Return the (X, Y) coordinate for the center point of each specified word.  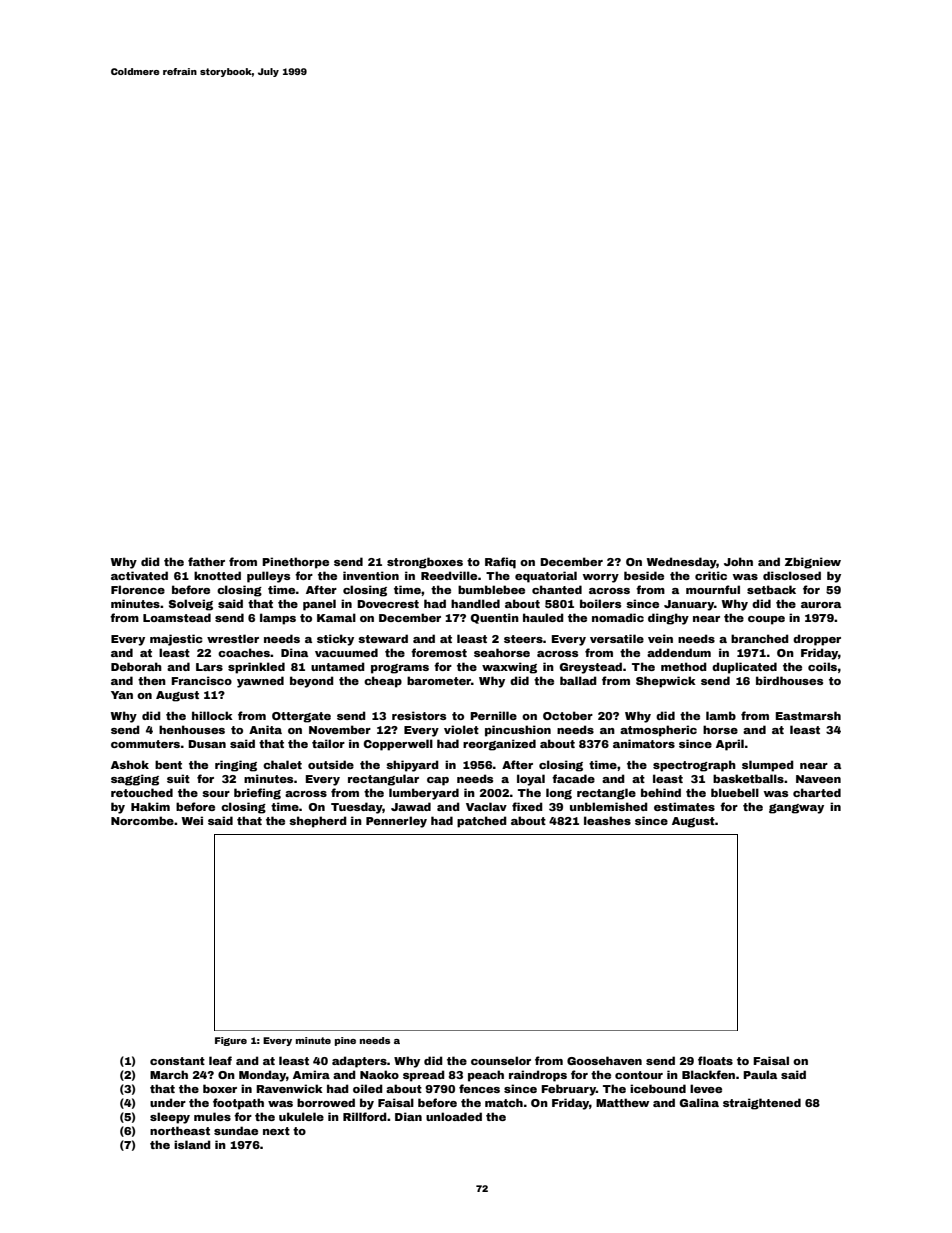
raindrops (538, 1076)
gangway (796, 809)
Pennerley (396, 822)
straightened (762, 1104)
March (169, 1074)
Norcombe (142, 820)
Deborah (136, 666)
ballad (578, 680)
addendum (679, 652)
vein (660, 638)
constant (177, 1061)
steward (383, 638)
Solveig (191, 605)
